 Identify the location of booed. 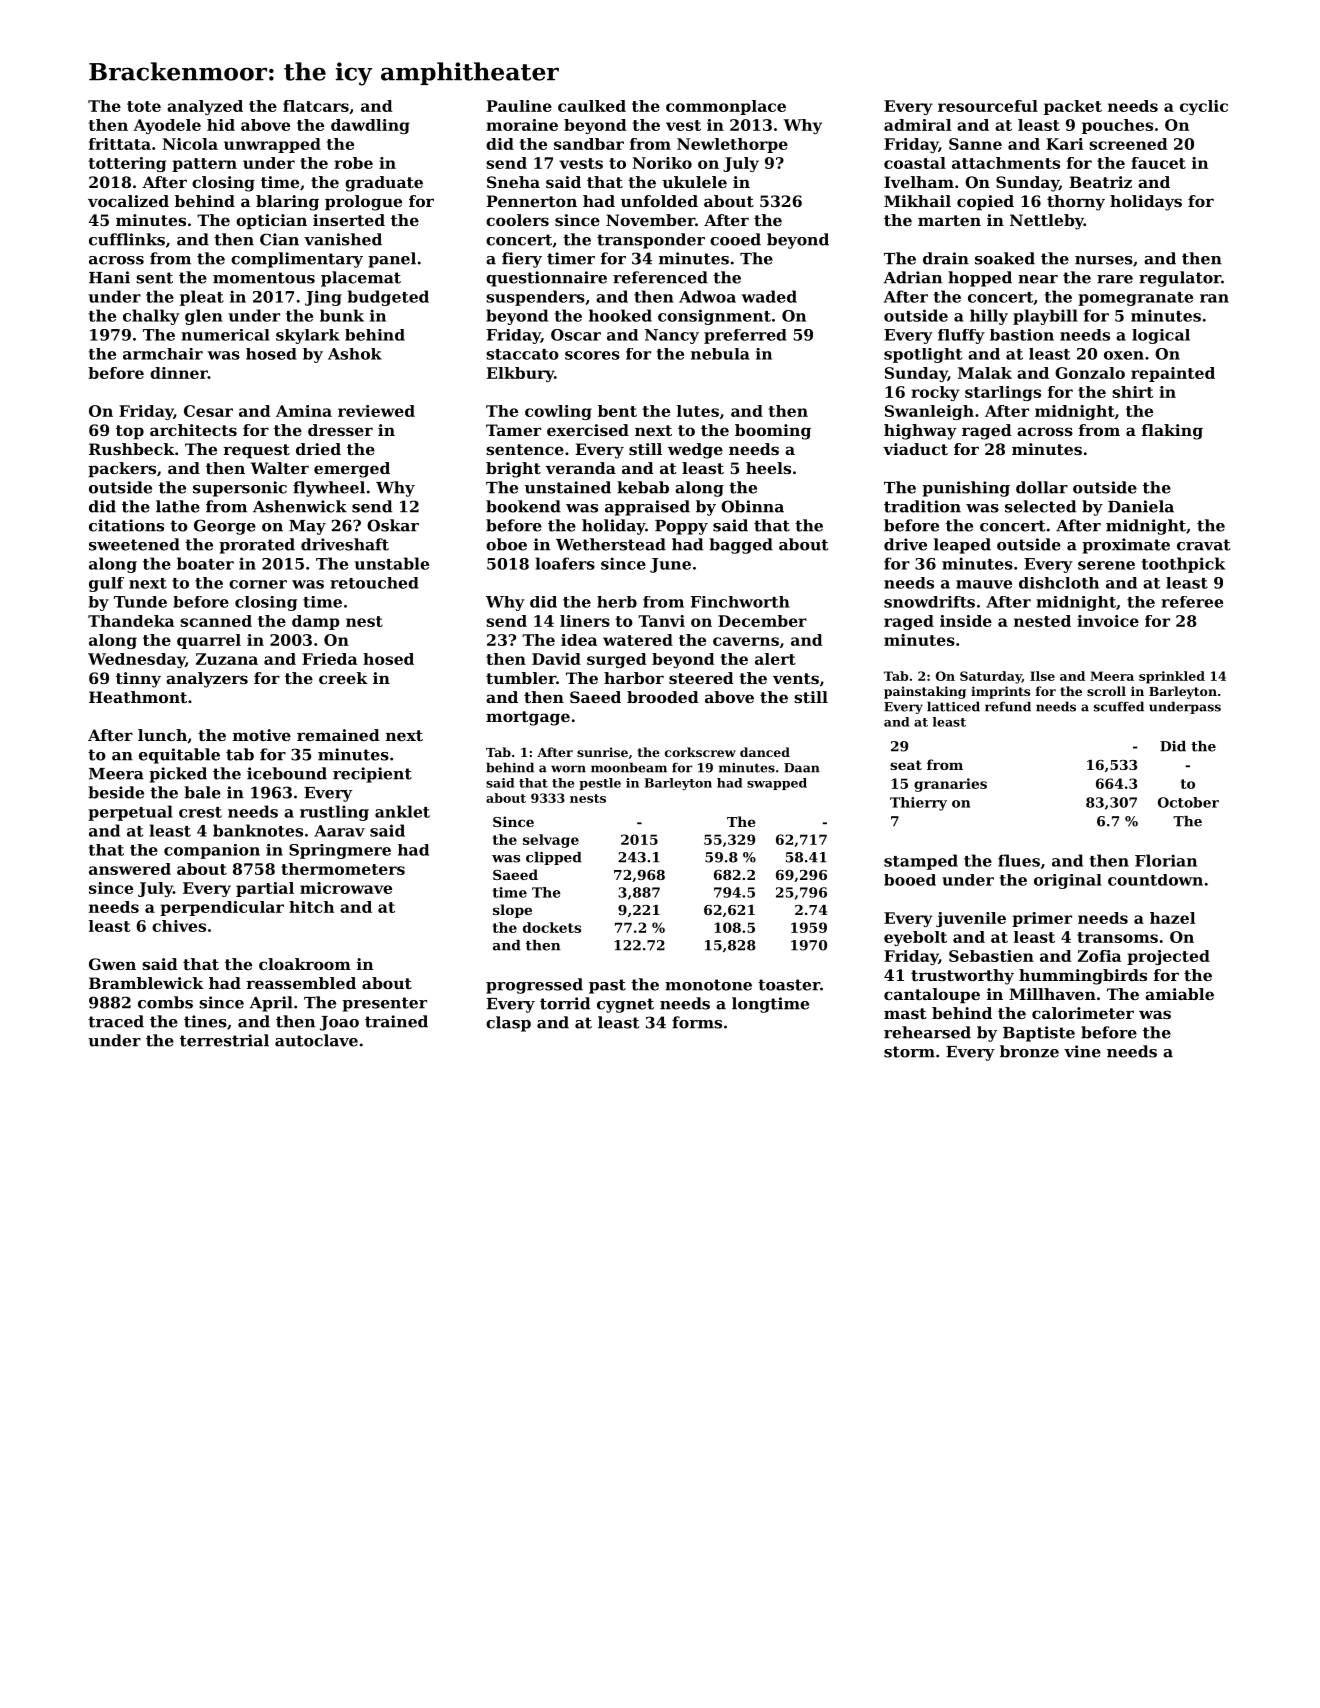
(910, 880).
